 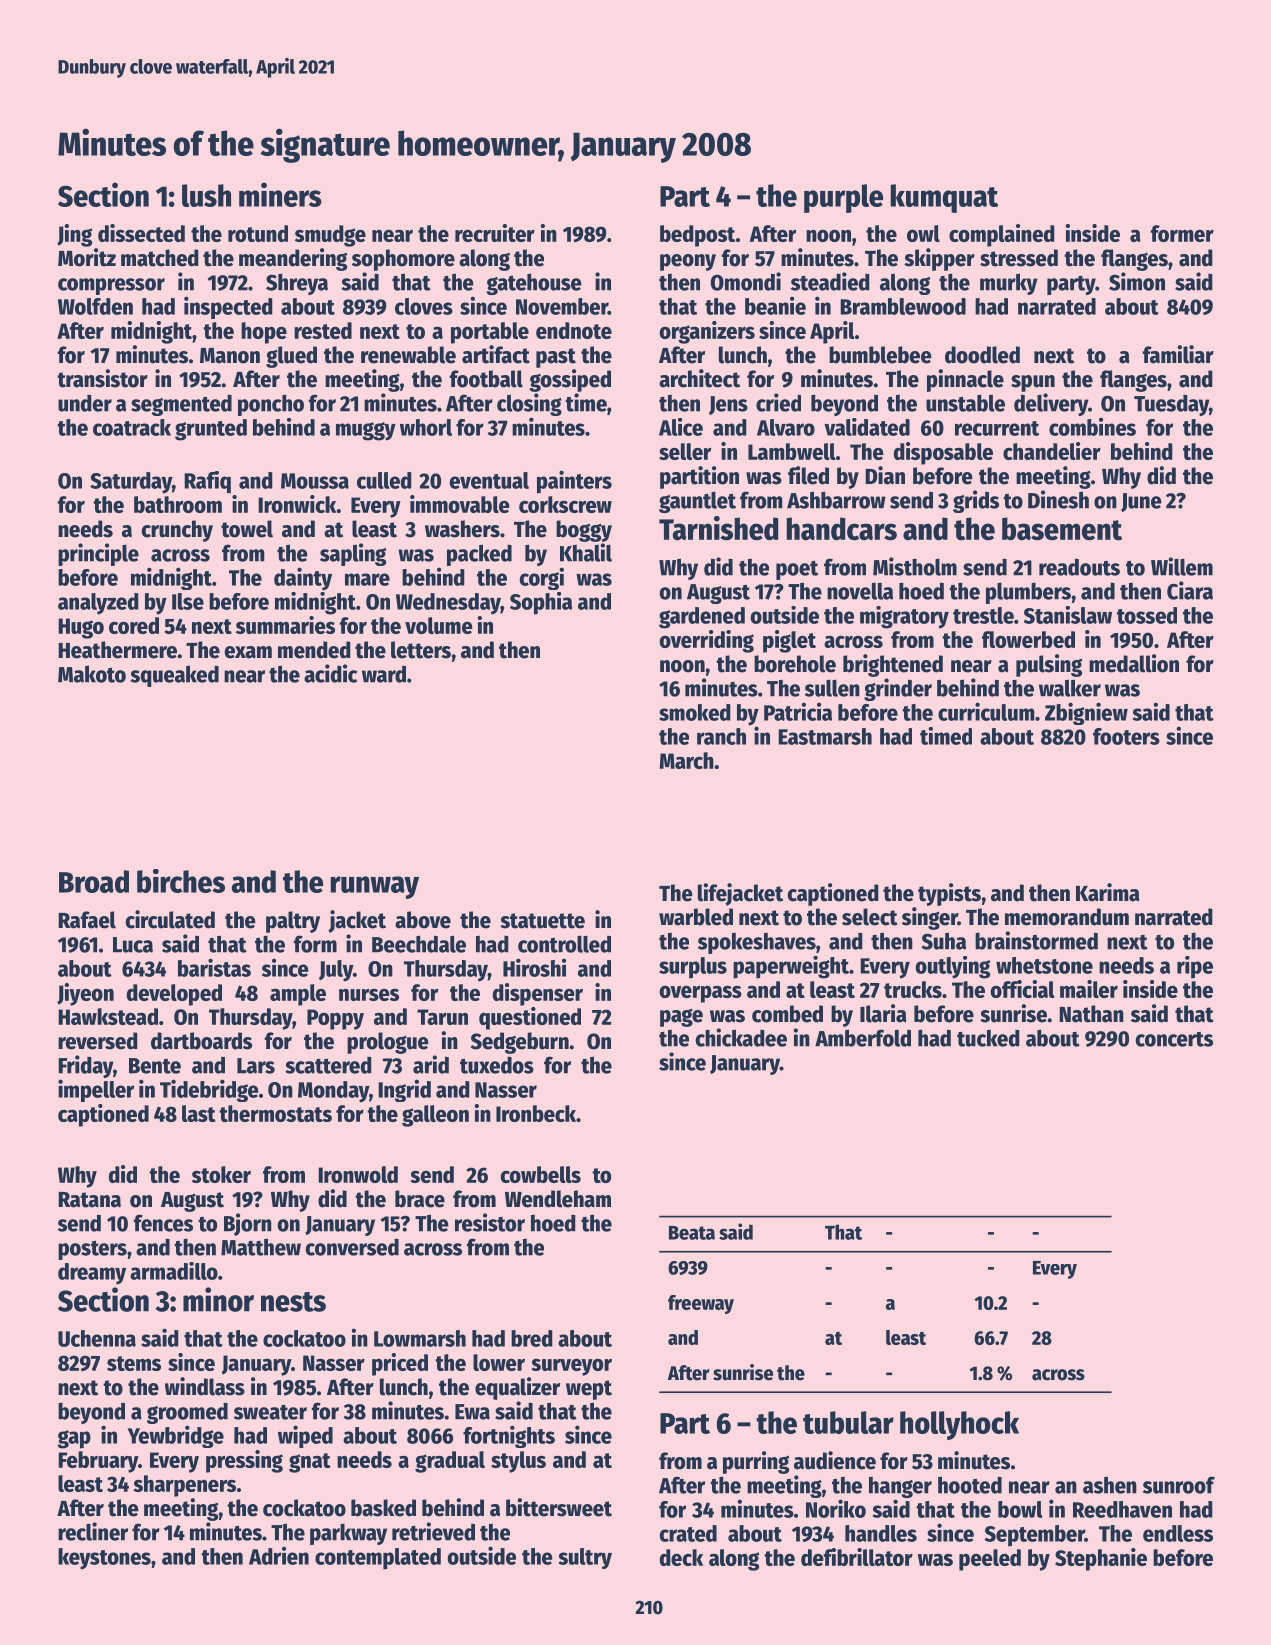 I want to click on purple, so click(x=843, y=198).
